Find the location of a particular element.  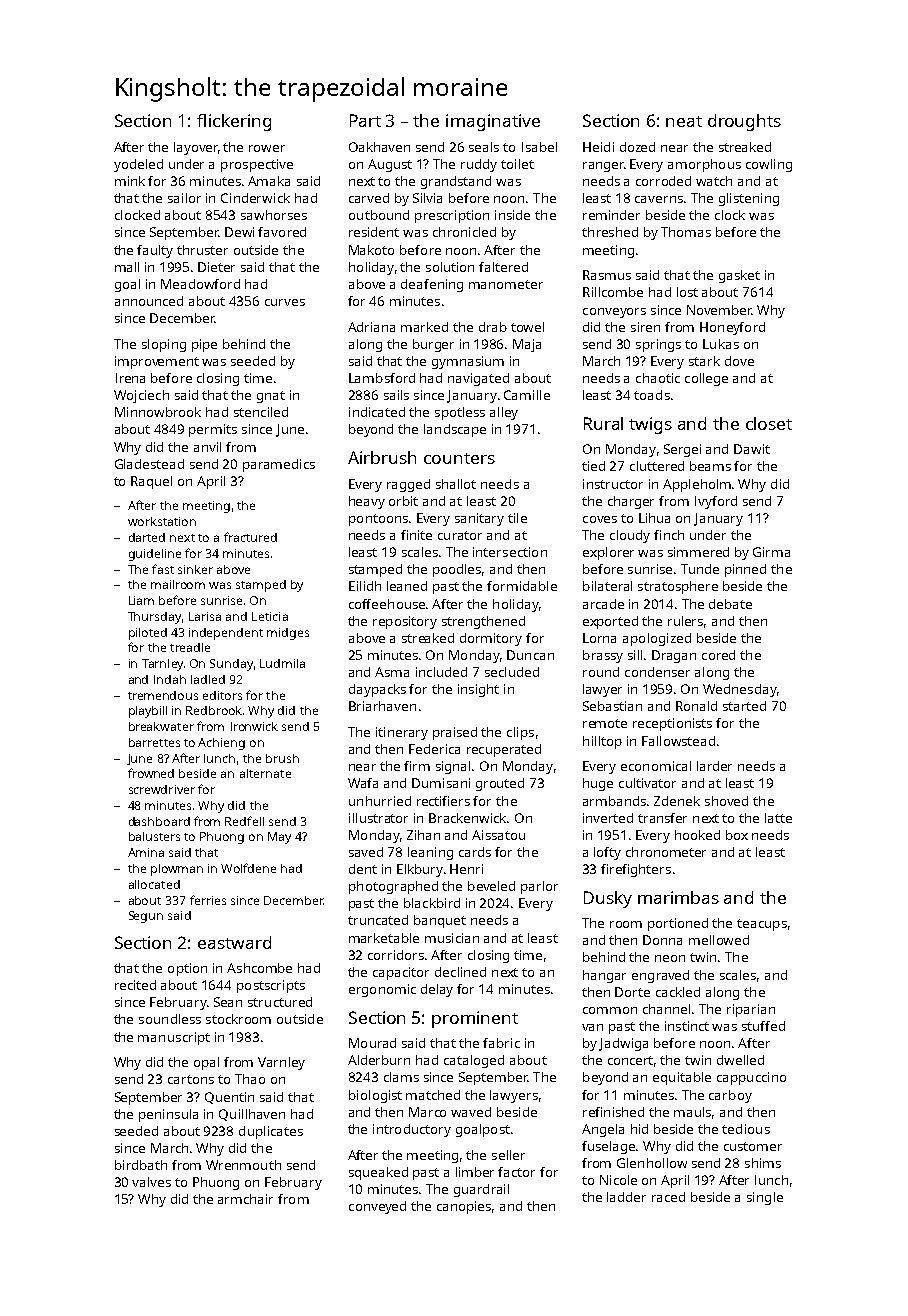

soundless is located at coordinates (170, 1019).
